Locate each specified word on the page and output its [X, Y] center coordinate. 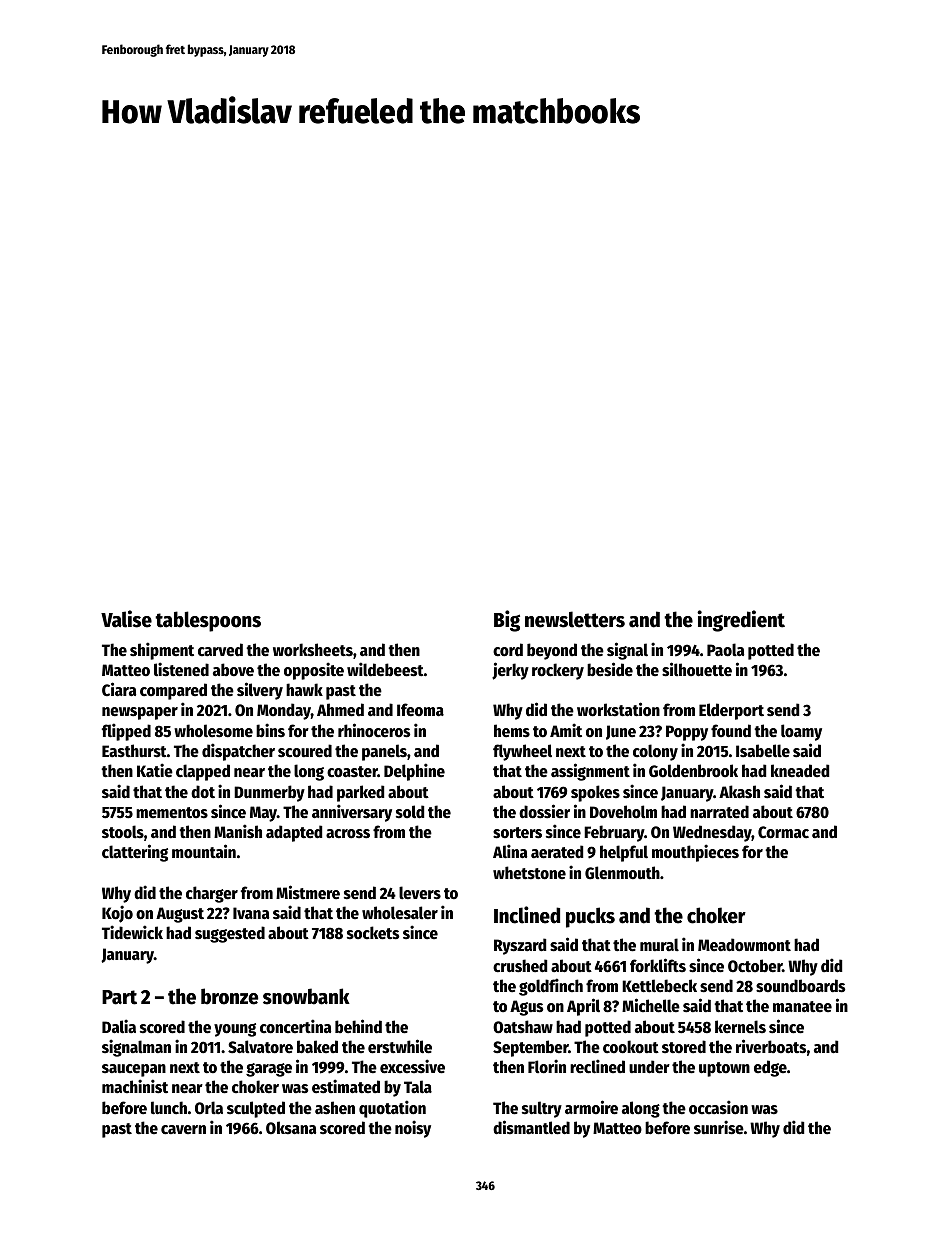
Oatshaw [523, 1027]
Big [507, 621]
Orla [209, 1108]
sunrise [719, 1127]
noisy [413, 1129]
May [263, 814]
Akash [739, 792]
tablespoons [208, 621]
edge [770, 1068]
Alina [510, 851]
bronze [229, 996]
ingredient [741, 621]
